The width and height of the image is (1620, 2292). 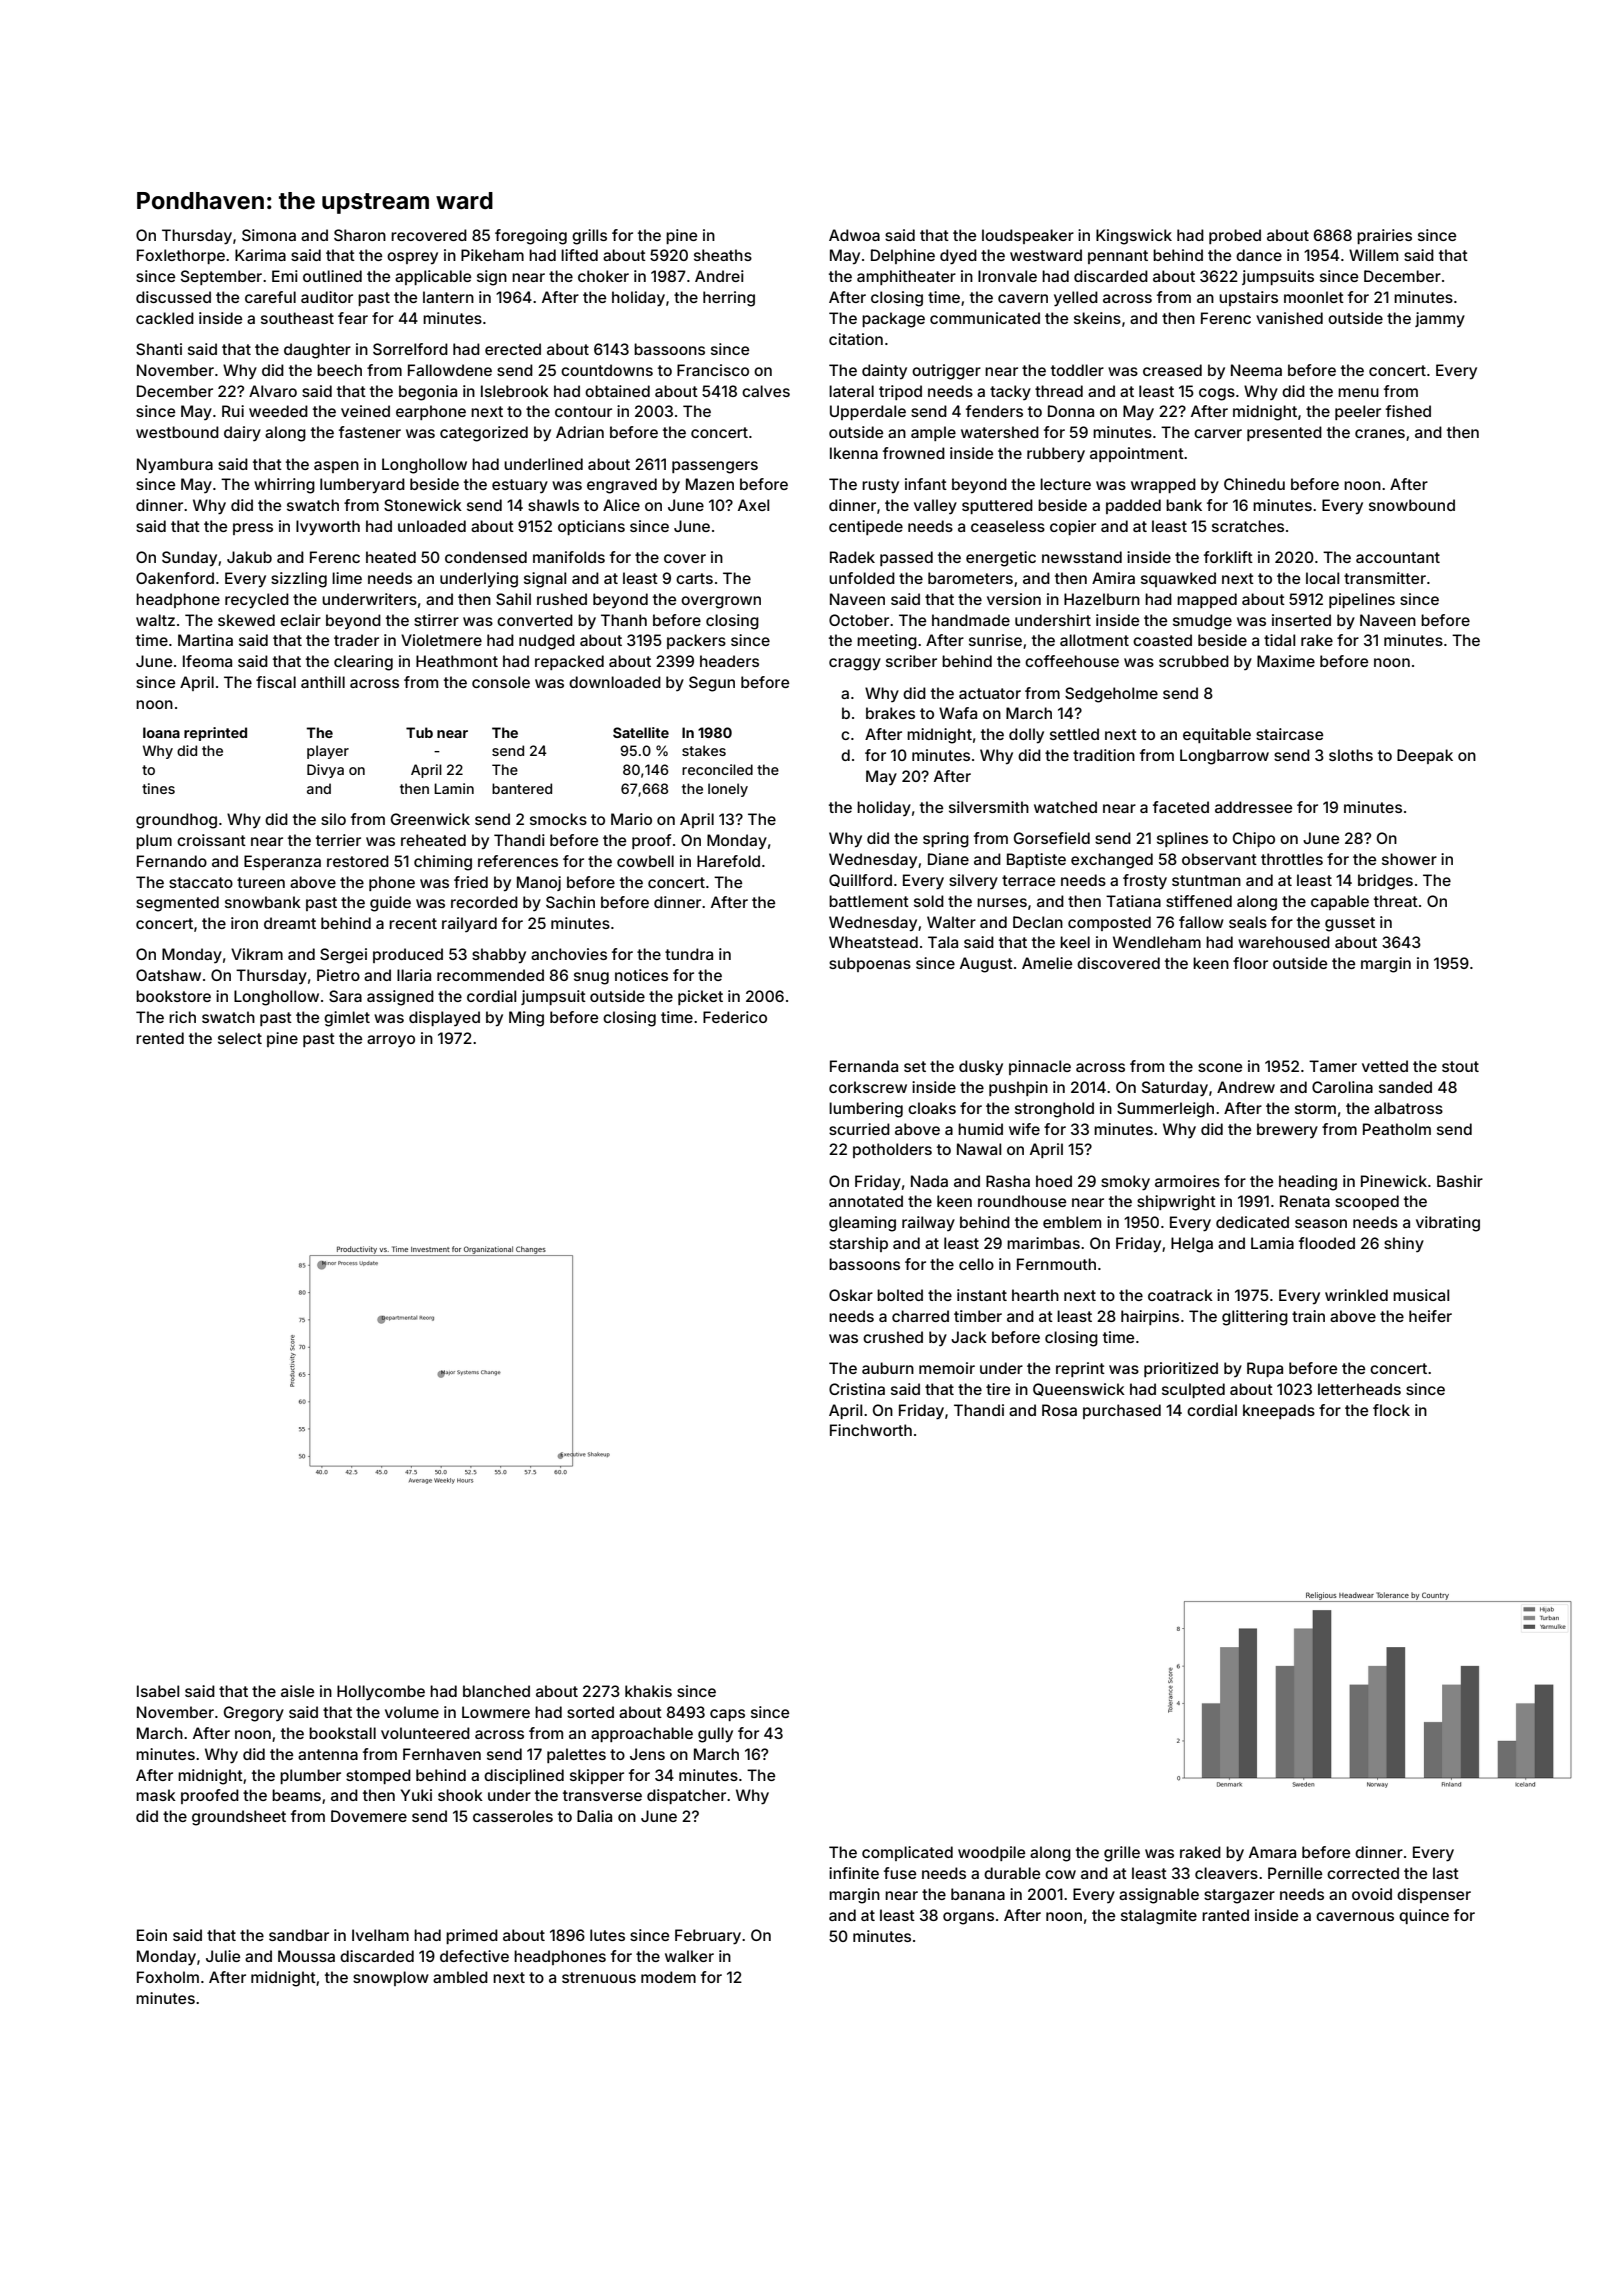 What do you see at coordinates (1225, 1915) in the image?
I see `ranted` at bounding box center [1225, 1915].
